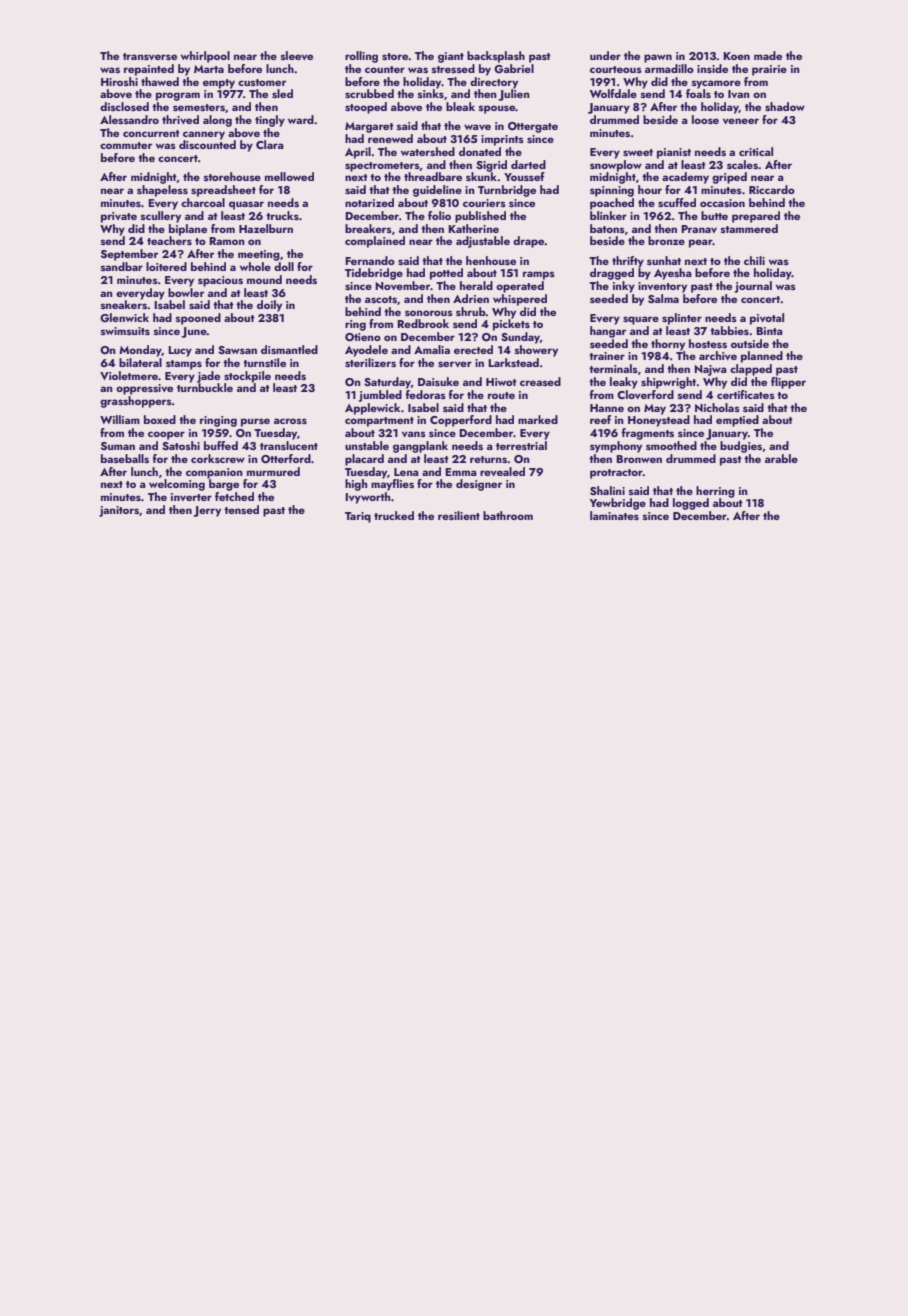  Describe the element at coordinates (613, 93) in the image. I see `Wolfdale` at that location.
